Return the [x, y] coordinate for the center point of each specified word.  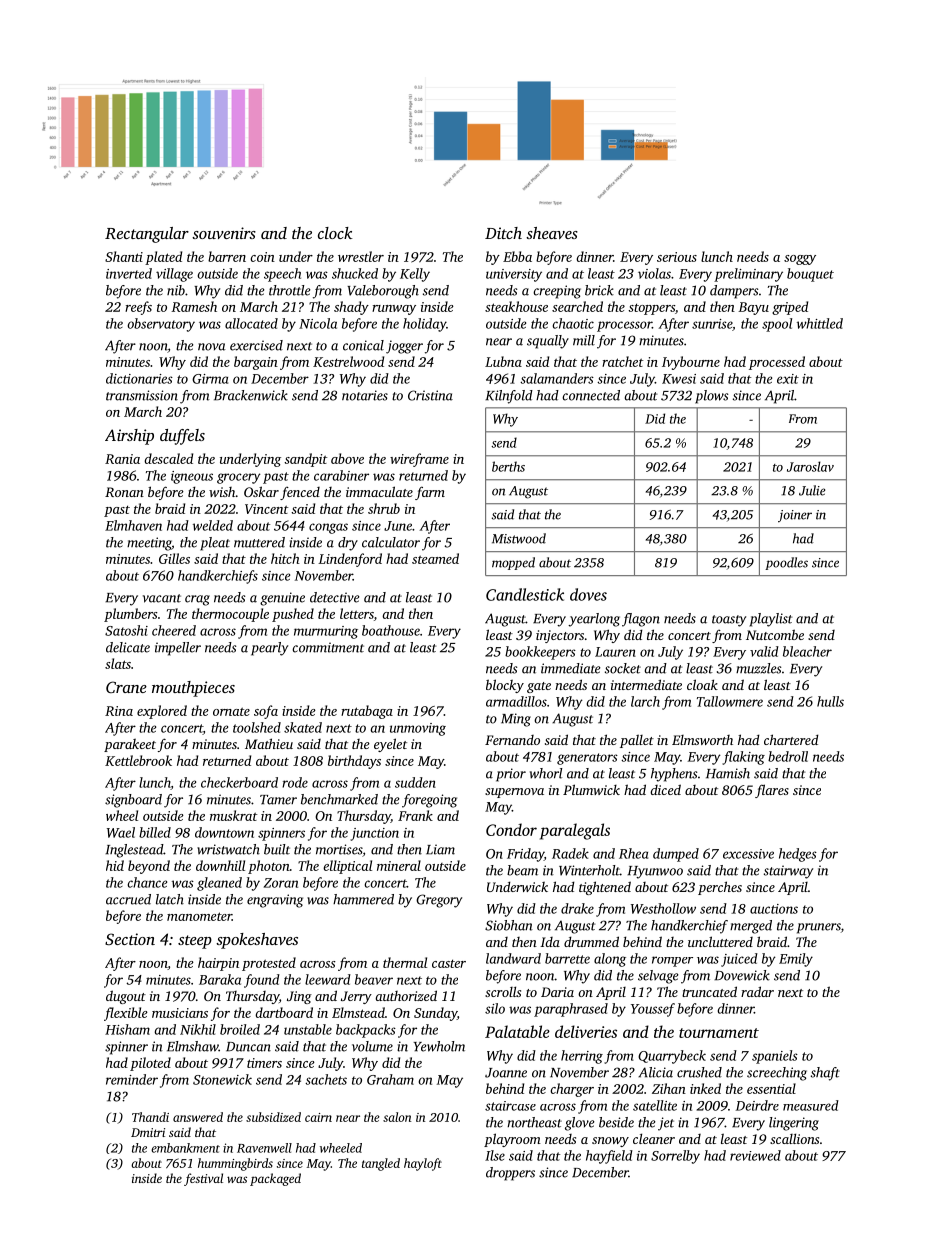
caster [449, 963]
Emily [796, 960]
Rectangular [147, 235]
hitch [285, 558]
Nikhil [198, 1029]
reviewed [755, 1155]
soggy [800, 260]
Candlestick [525, 594]
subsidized [273, 1117]
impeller [178, 649]
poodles [786, 563]
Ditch [503, 233]
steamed [435, 558]
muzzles [758, 668]
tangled [381, 1164]
